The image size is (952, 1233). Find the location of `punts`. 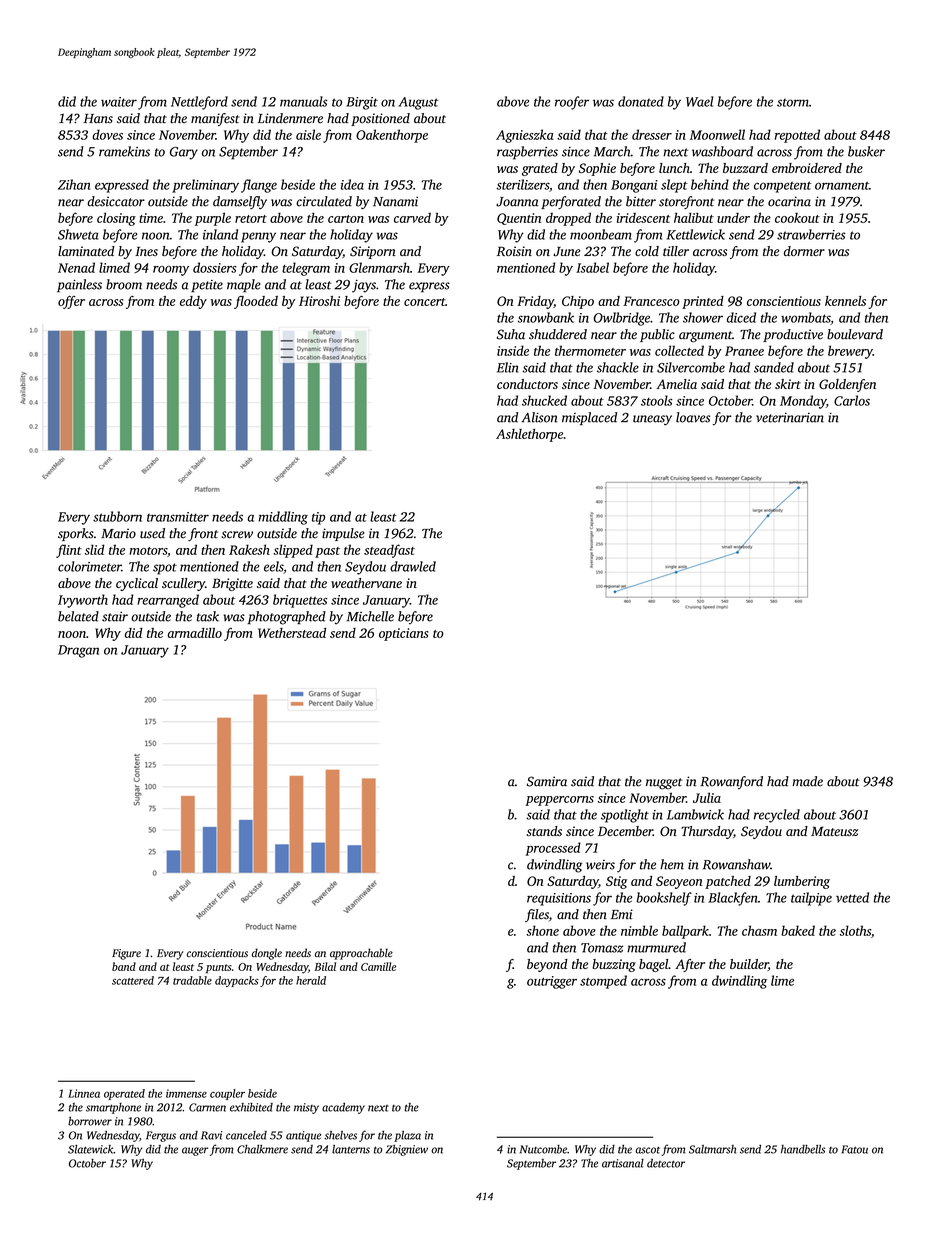

punts is located at coordinates (219, 969).
